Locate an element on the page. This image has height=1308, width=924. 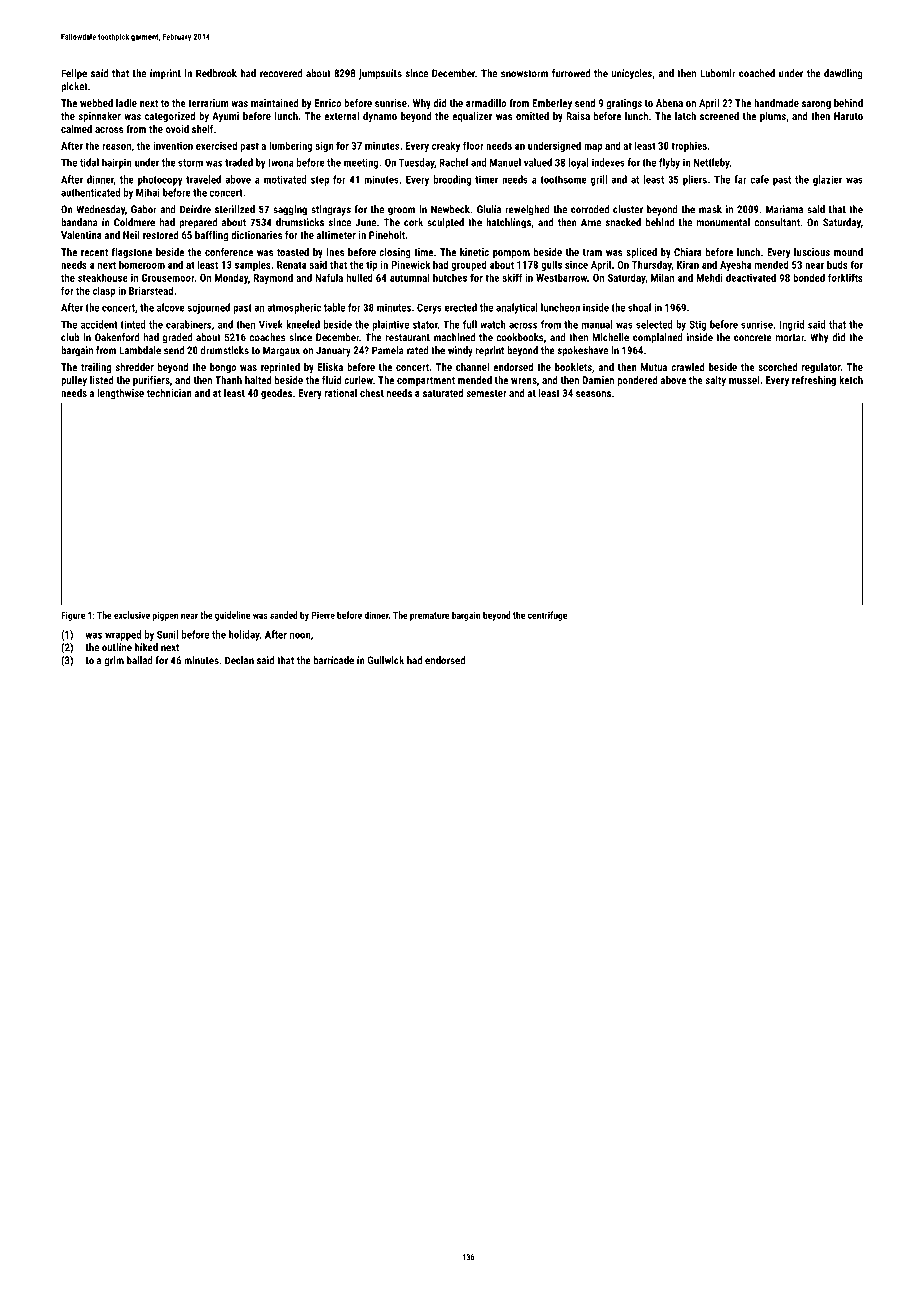
sojourned is located at coordinates (208, 308).
